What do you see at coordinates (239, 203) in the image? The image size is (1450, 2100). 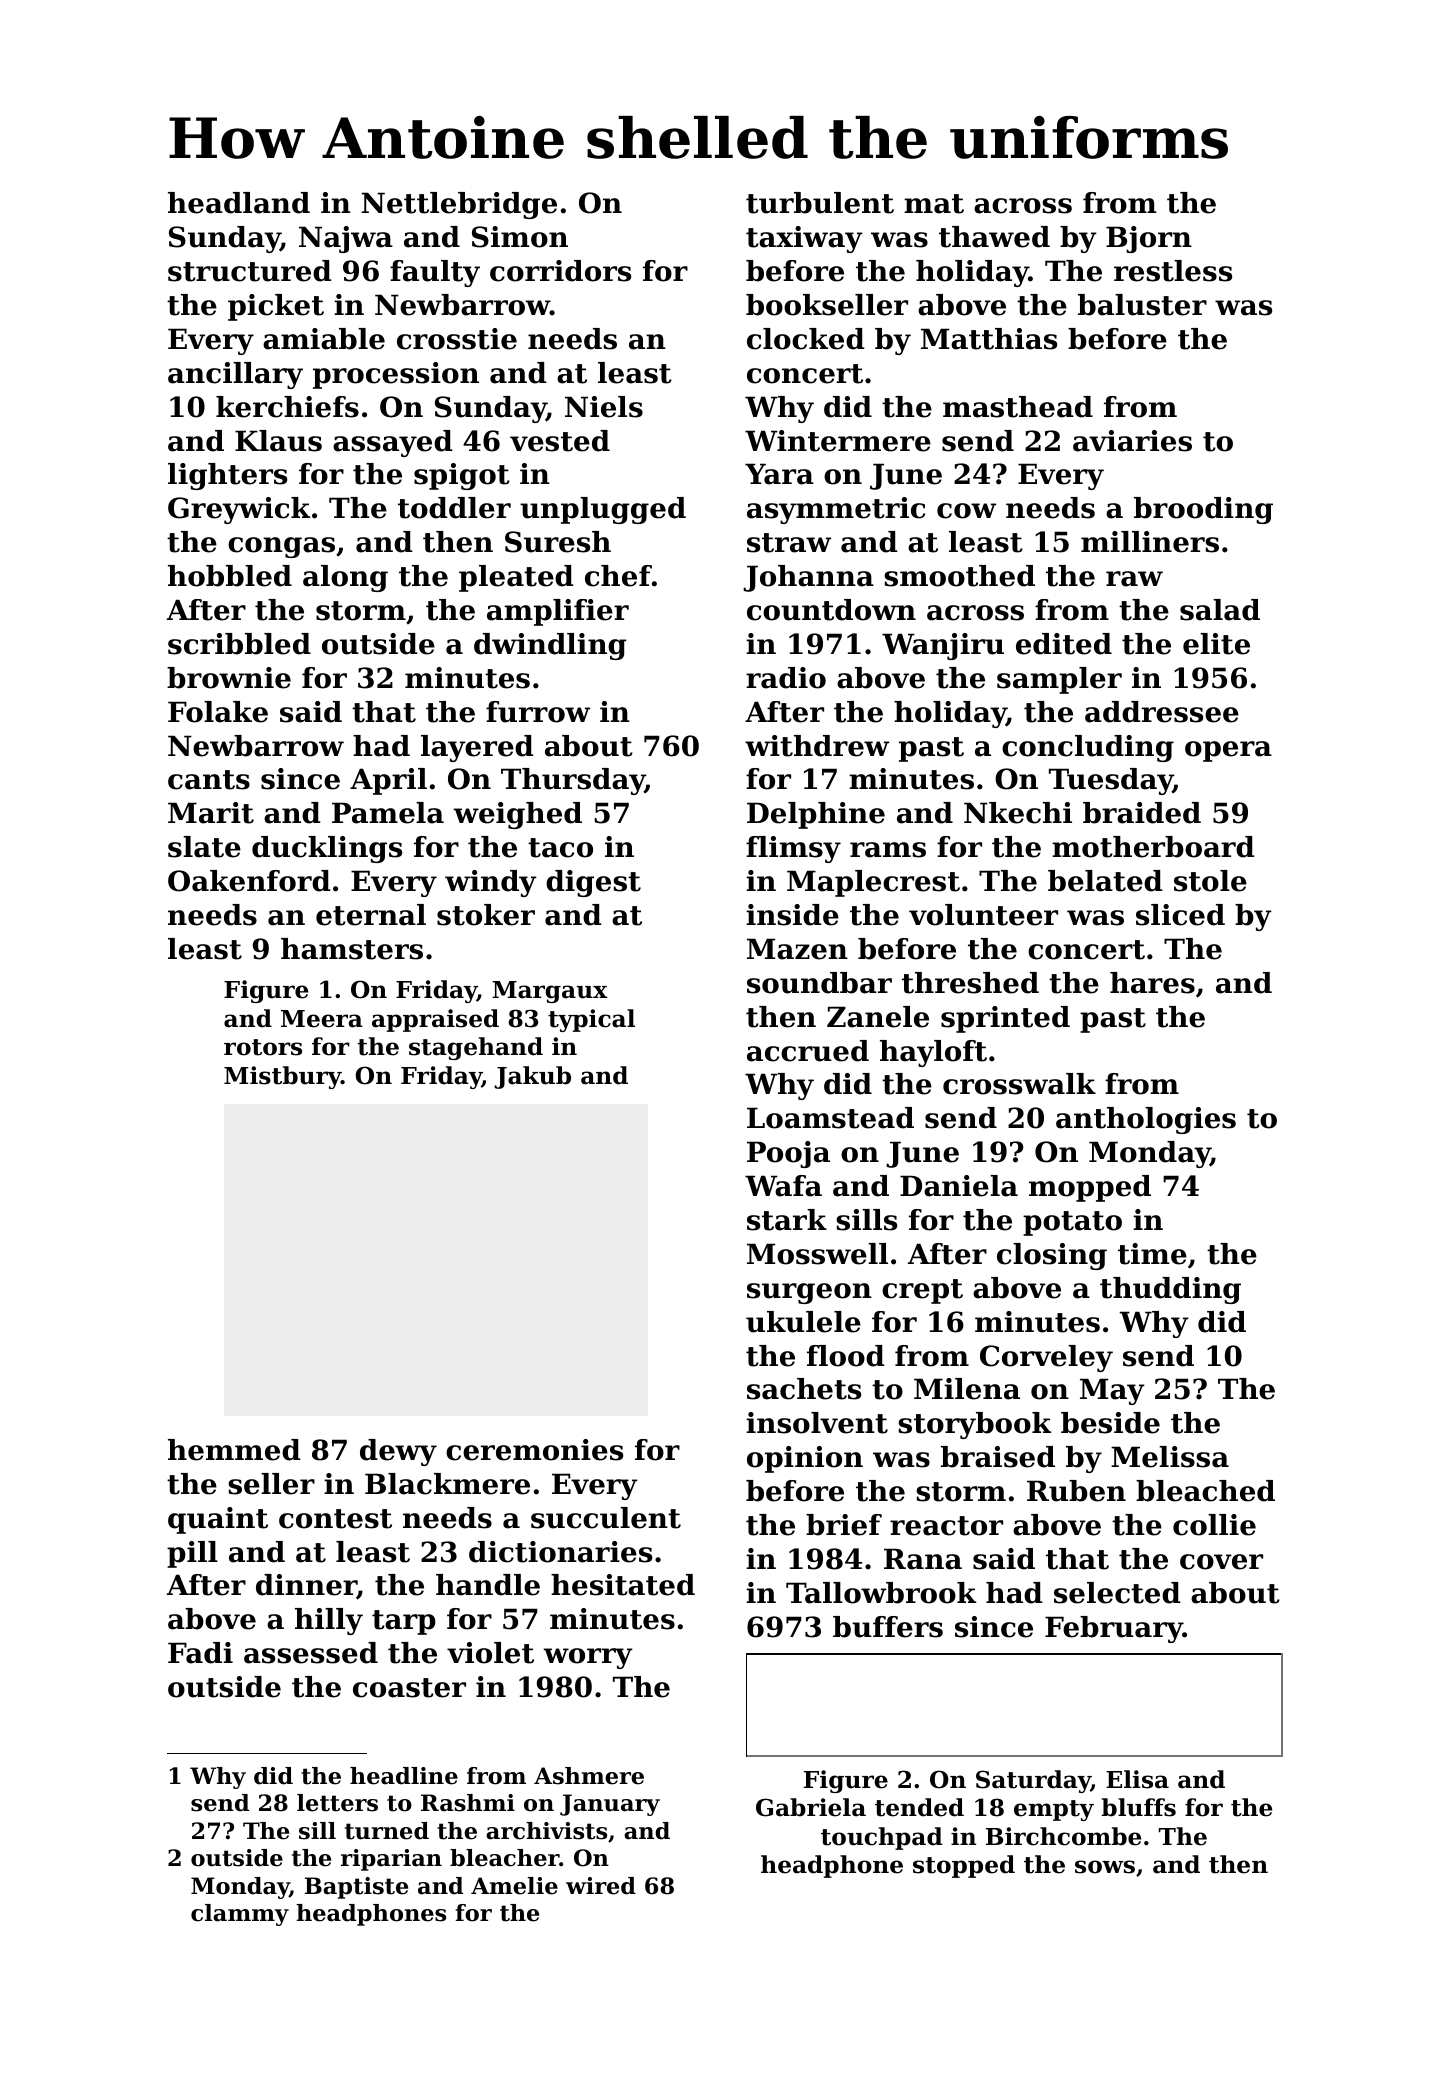 I see `headland` at bounding box center [239, 203].
